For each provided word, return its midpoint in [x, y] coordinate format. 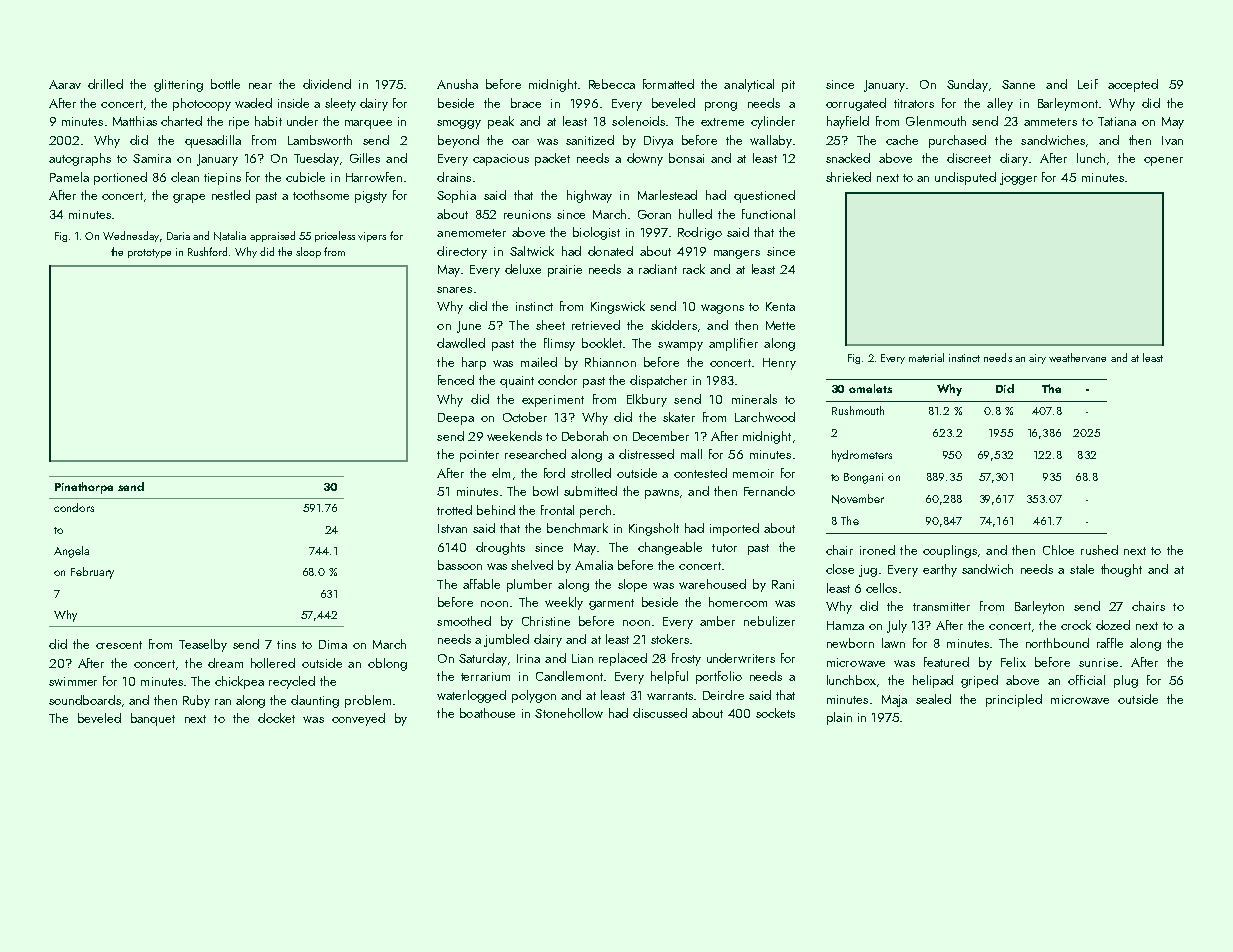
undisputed [965, 178]
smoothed [464, 621]
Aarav [65, 84]
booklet [602, 343]
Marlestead [667, 195]
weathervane [1077, 357]
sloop [308, 252]
